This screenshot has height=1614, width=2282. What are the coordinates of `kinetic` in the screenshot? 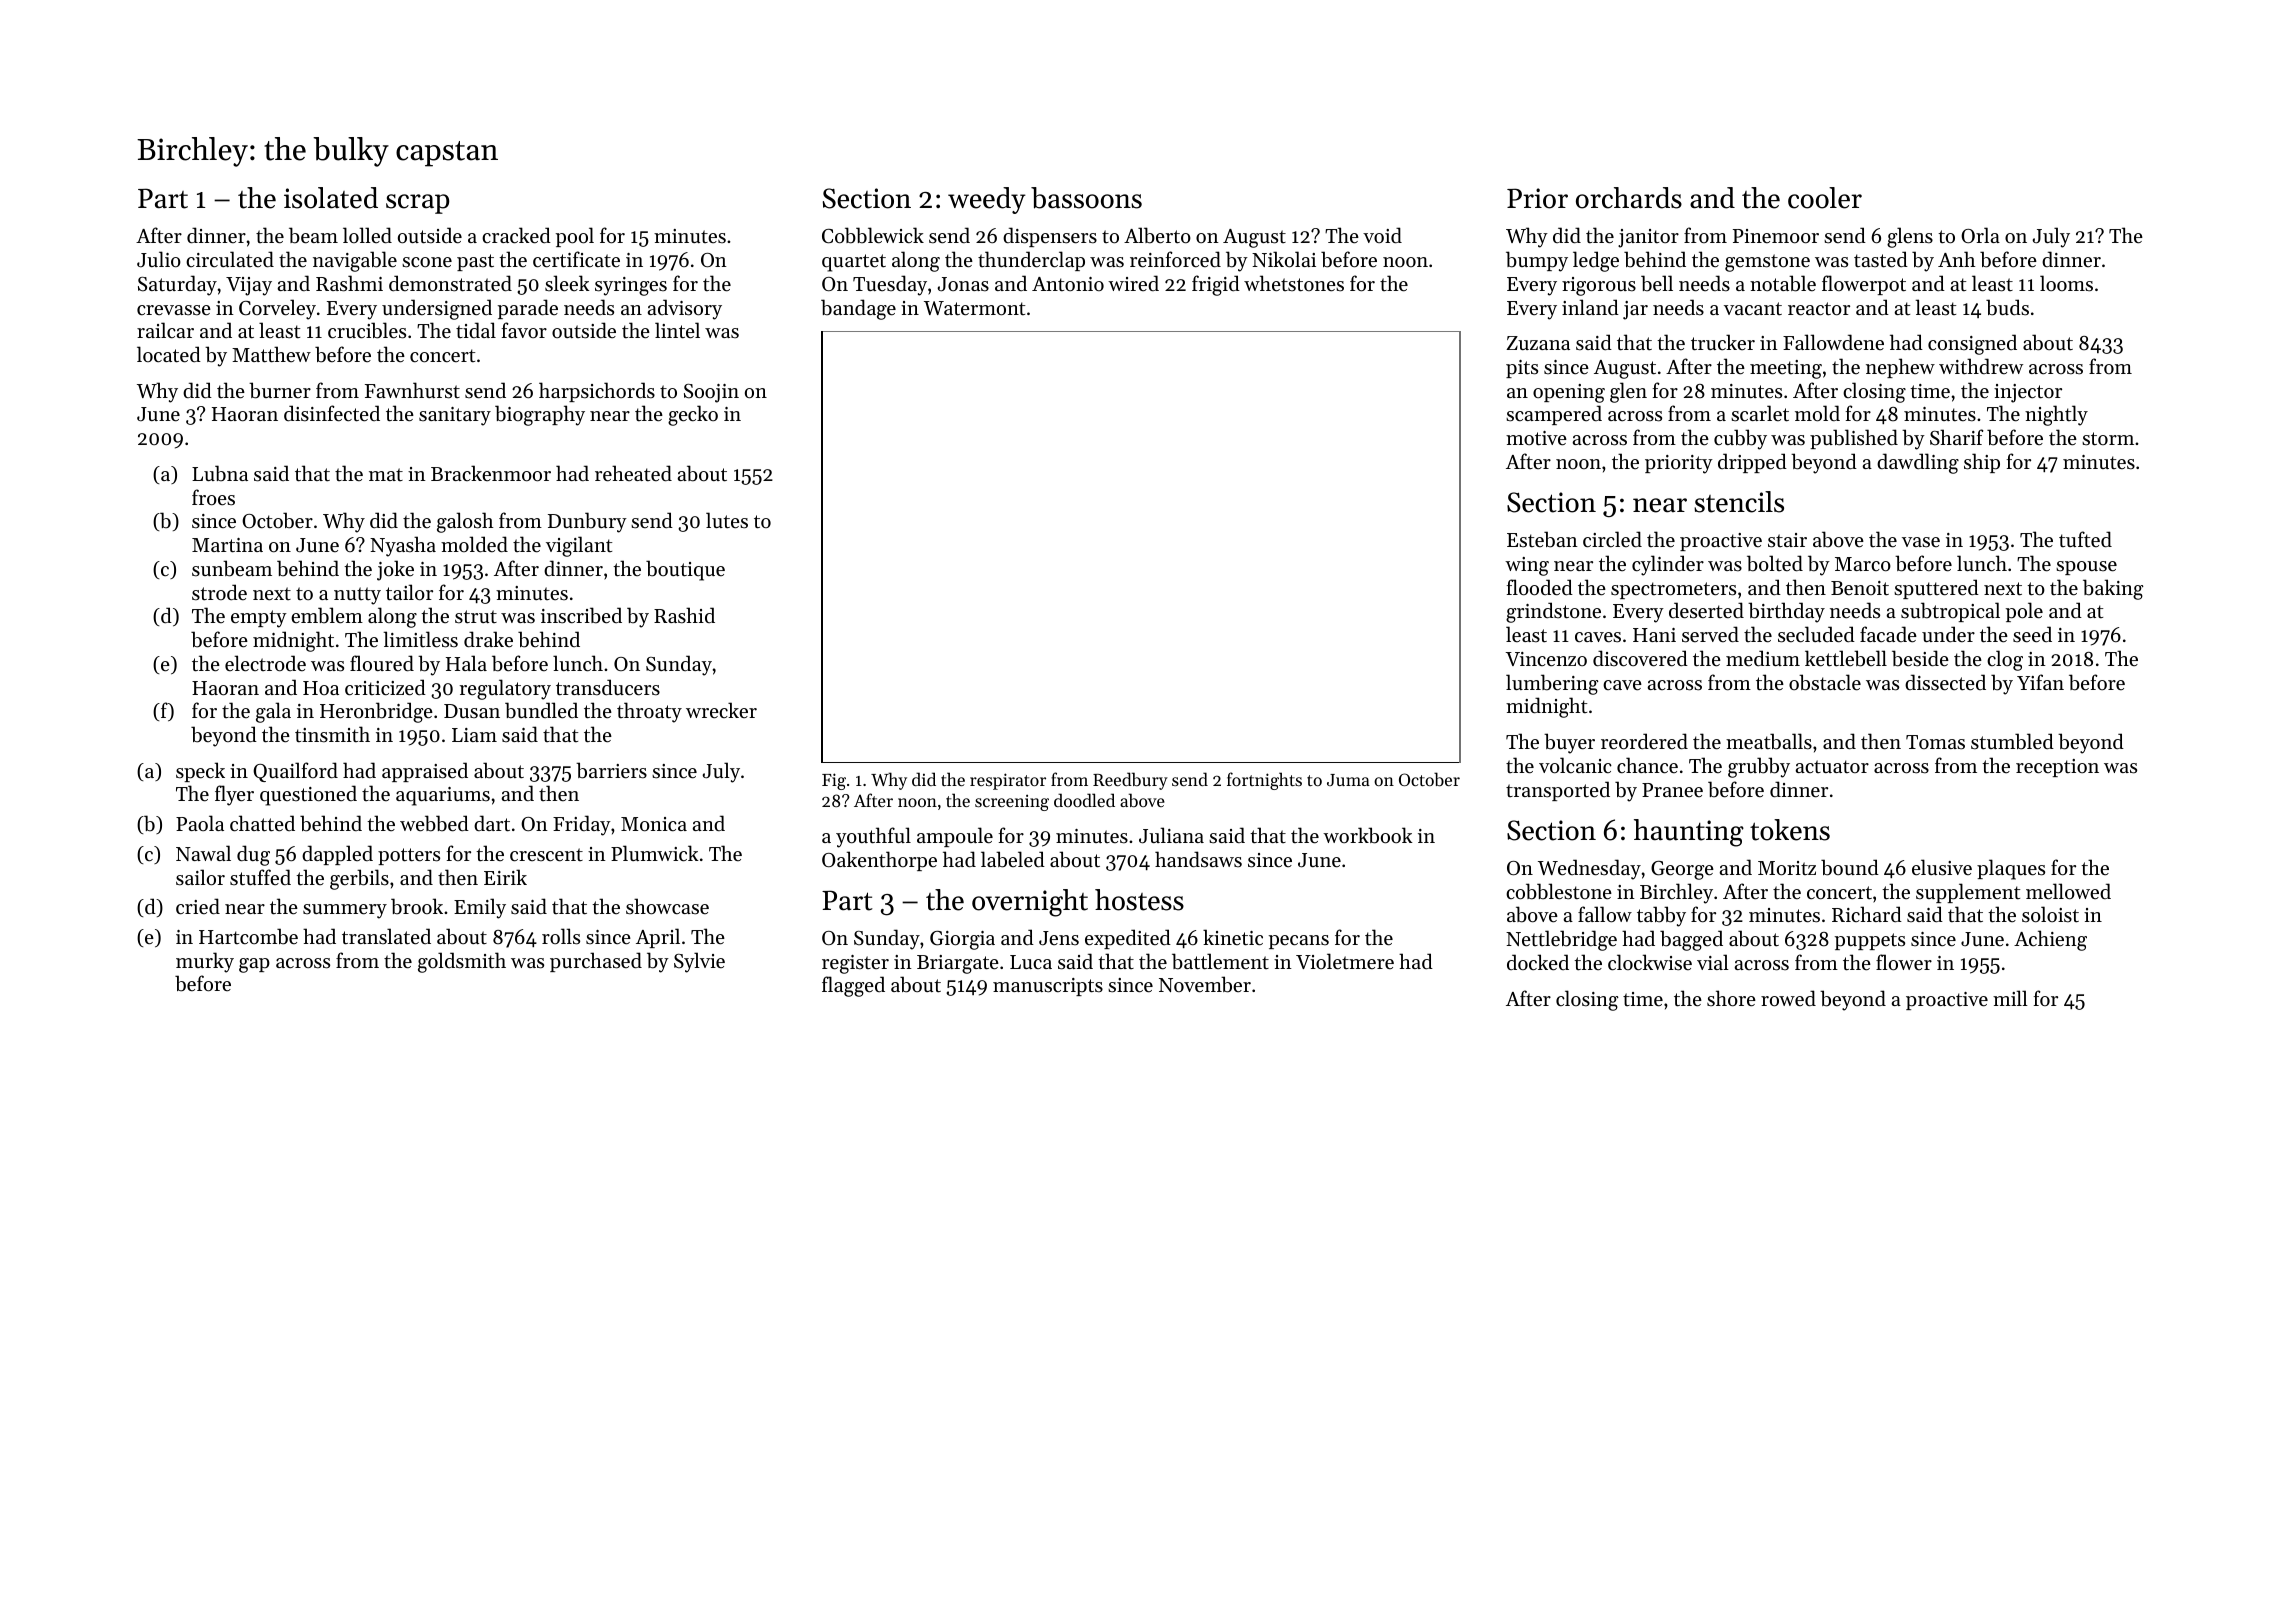 It's located at (1233, 937).
